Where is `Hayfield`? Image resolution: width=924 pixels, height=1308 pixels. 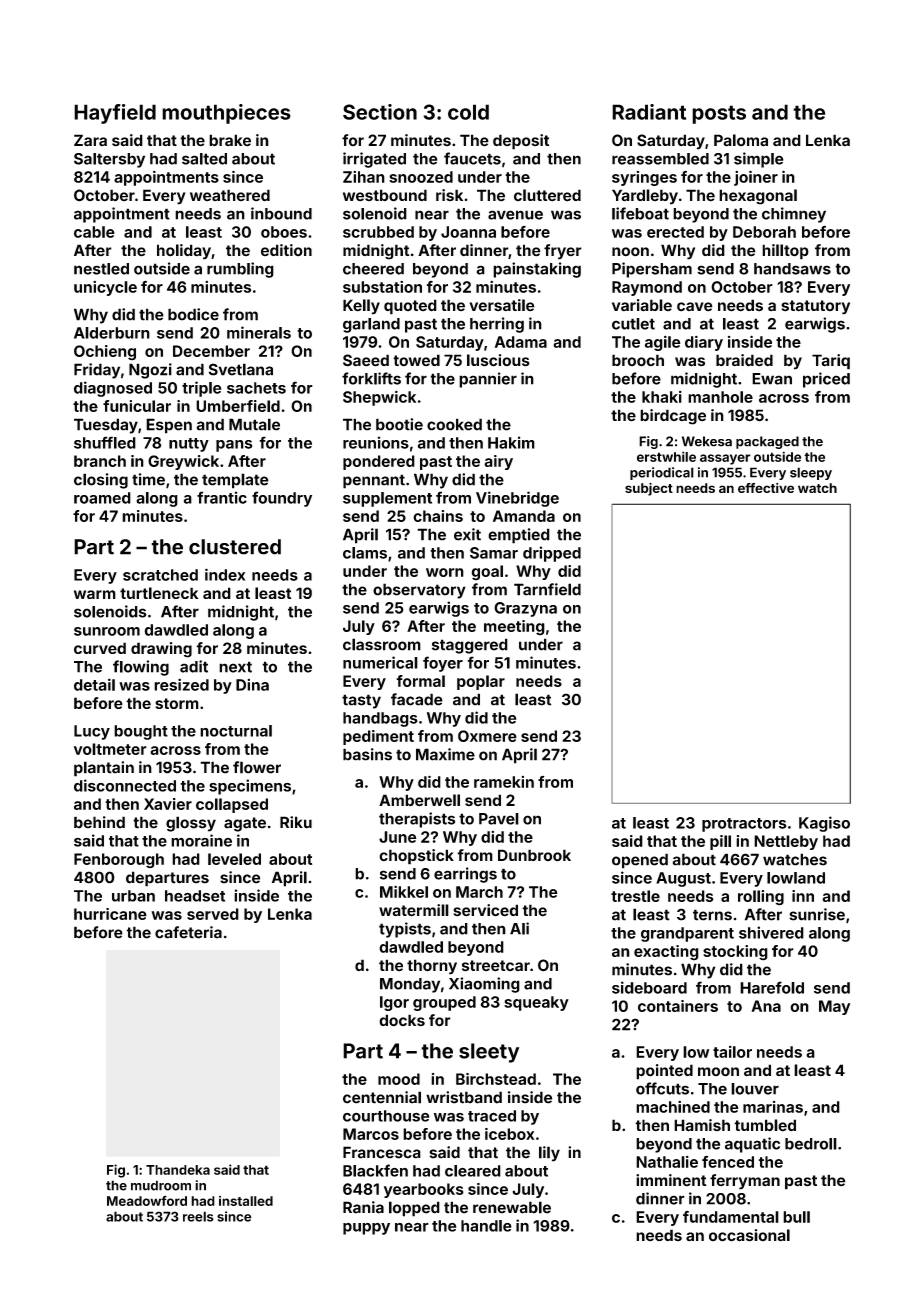
Hayfield is located at coordinates (115, 114).
